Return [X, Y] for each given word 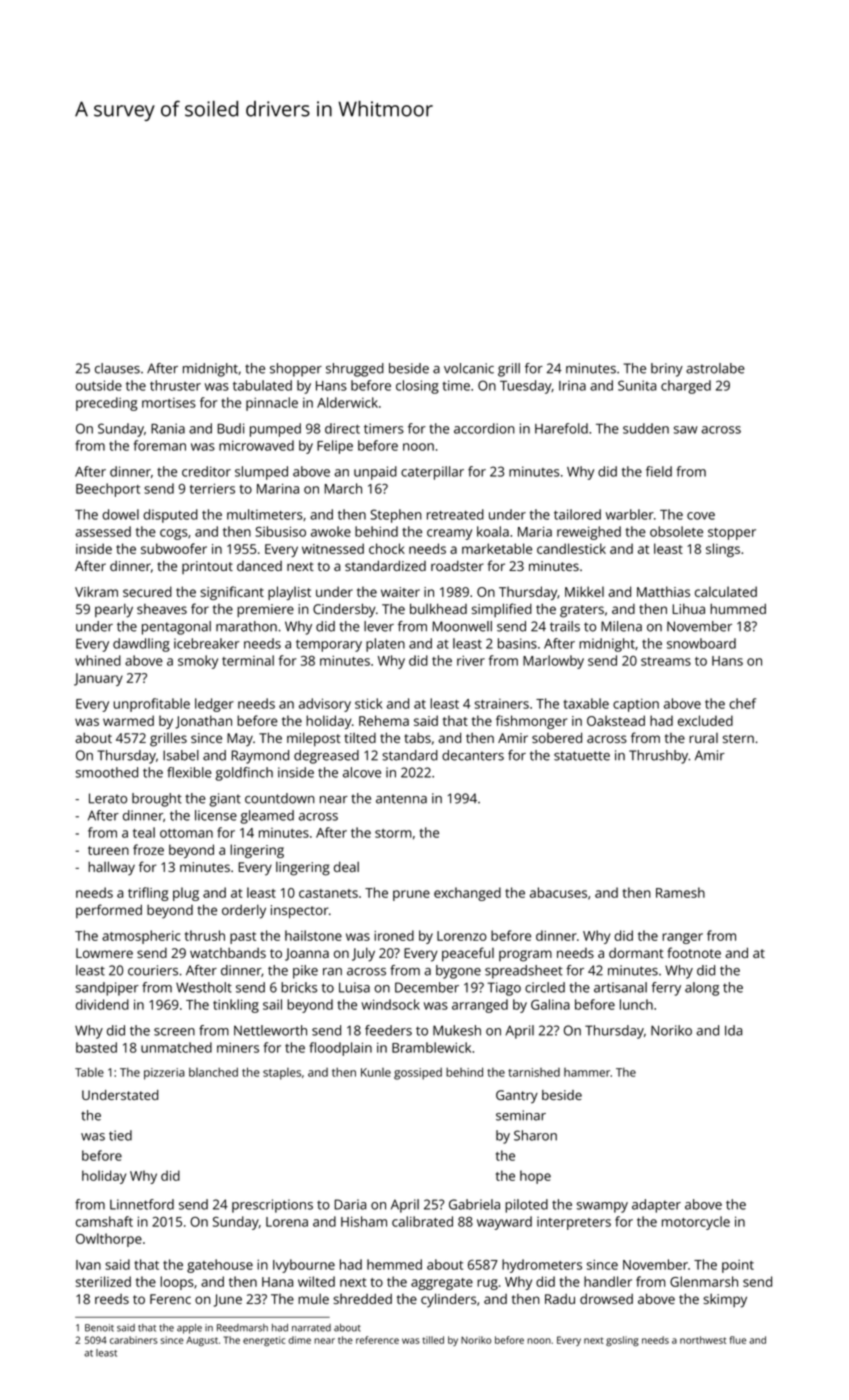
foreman [160, 445]
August [202, 1341]
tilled [433, 1340]
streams [666, 661]
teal [144, 832]
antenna [401, 799]
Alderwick [347, 402]
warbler [630, 514]
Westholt [204, 987]
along [702, 989]
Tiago [504, 989]
